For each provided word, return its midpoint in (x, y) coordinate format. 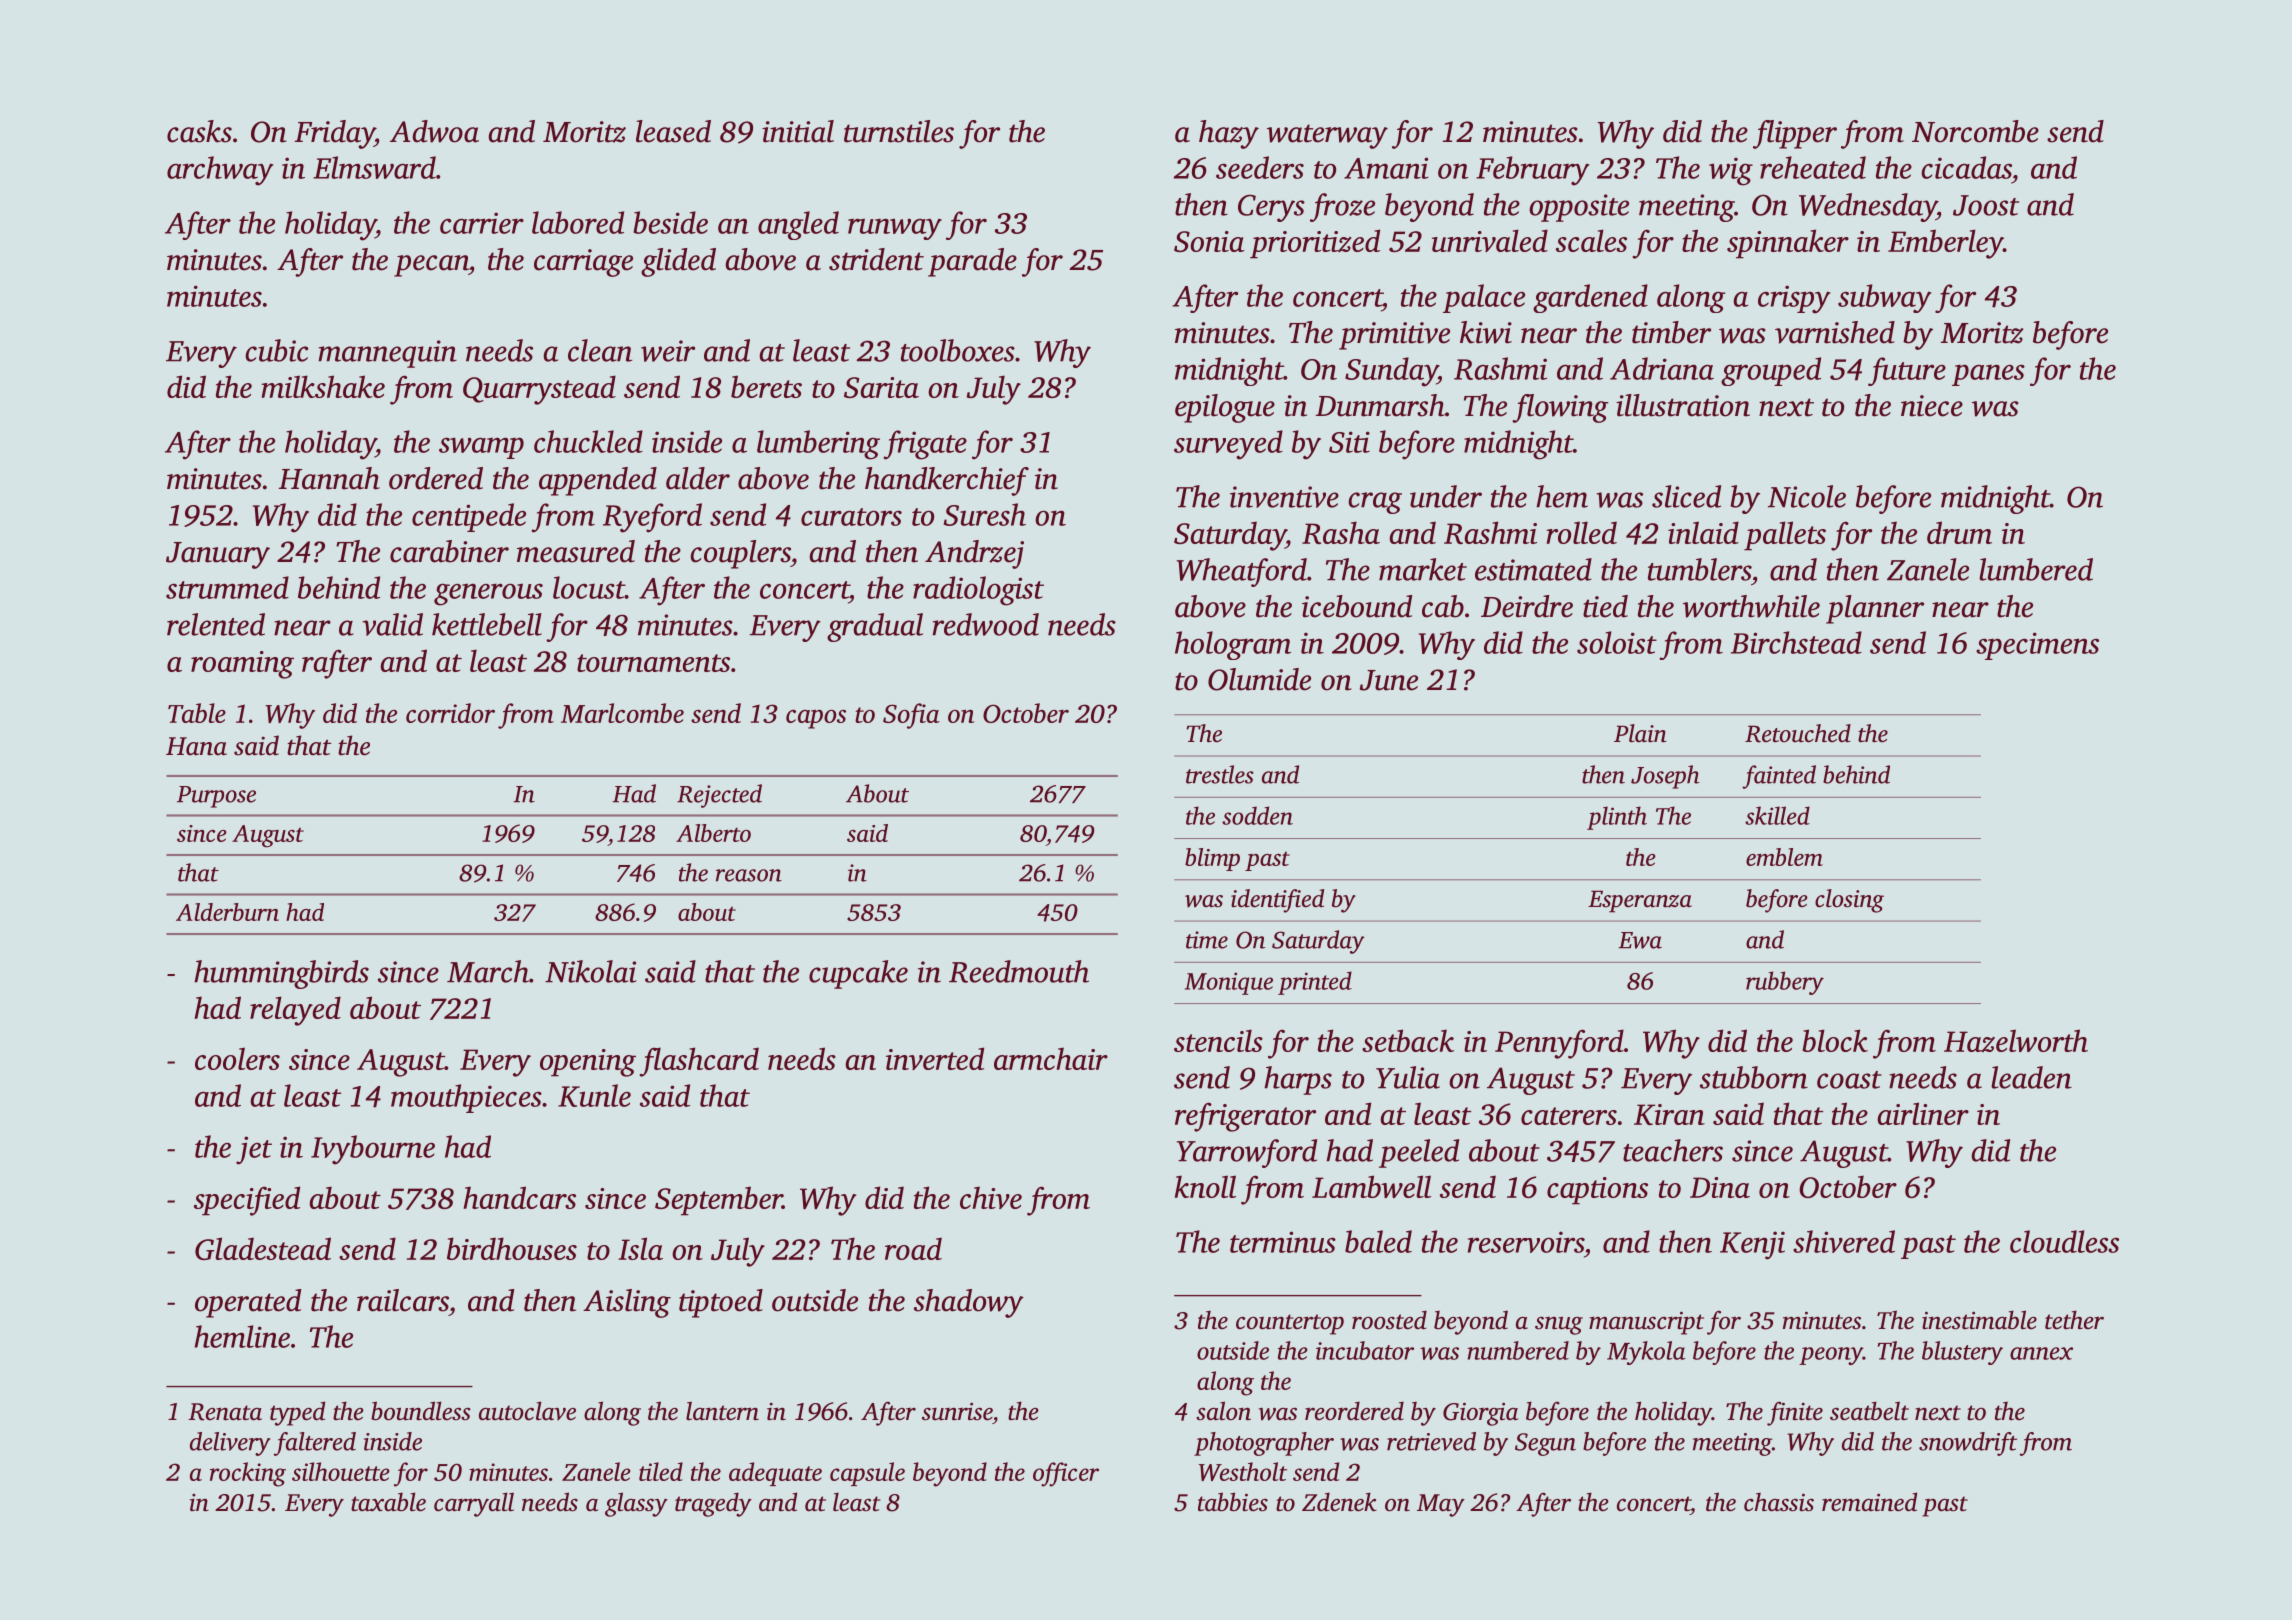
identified (1277, 901)
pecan (431, 266)
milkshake (323, 386)
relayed (295, 1011)
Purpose (216, 797)
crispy (1794, 299)
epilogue (1225, 408)
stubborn (1754, 1077)
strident (876, 259)
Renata (225, 1412)
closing (1849, 901)
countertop (1290, 1324)
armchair (1051, 1058)
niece (1932, 406)
